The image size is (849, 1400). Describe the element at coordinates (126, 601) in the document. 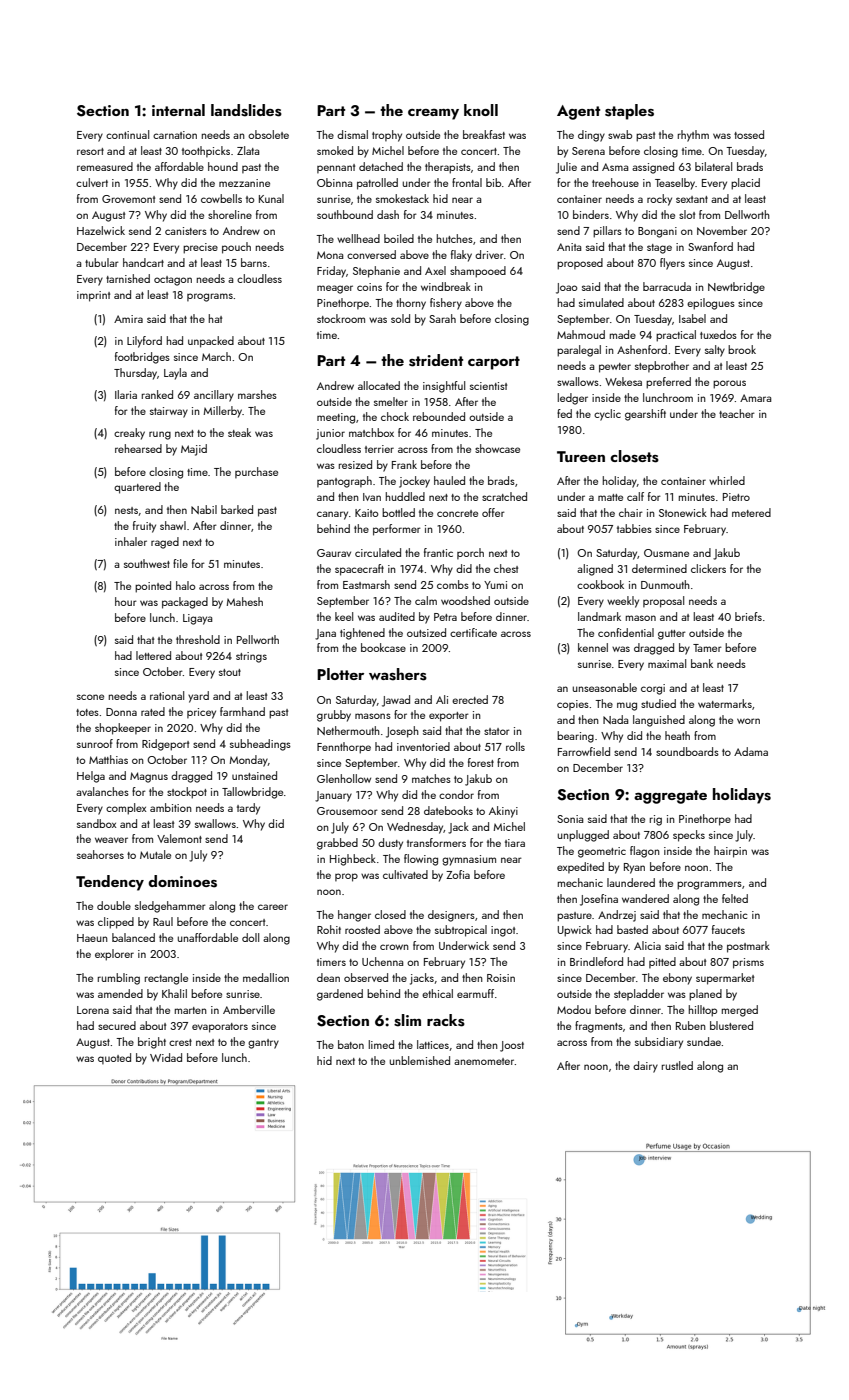

I see `hour` at that location.
